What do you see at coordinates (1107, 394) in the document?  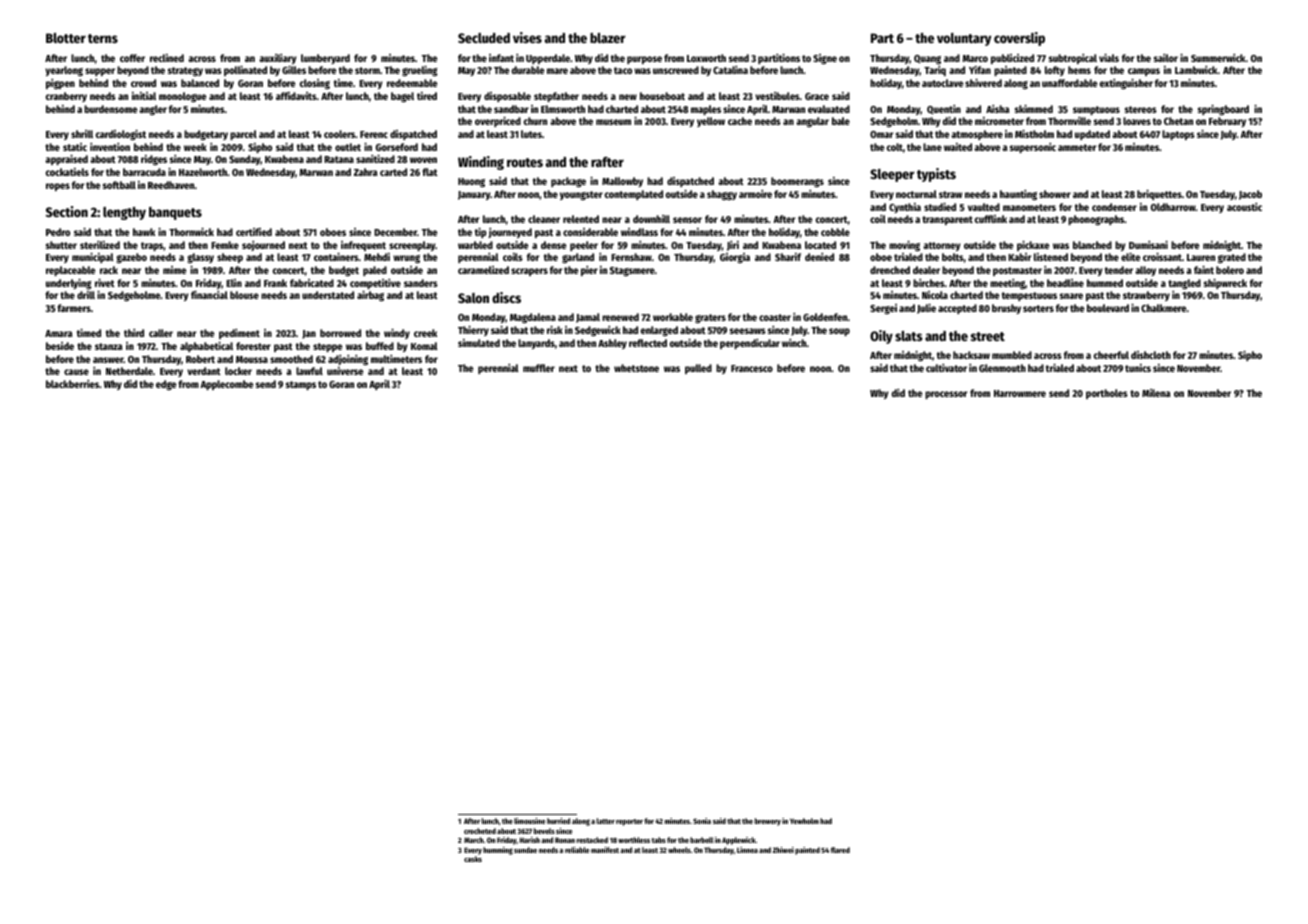 I see `portholes` at bounding box center [1107, 394].
